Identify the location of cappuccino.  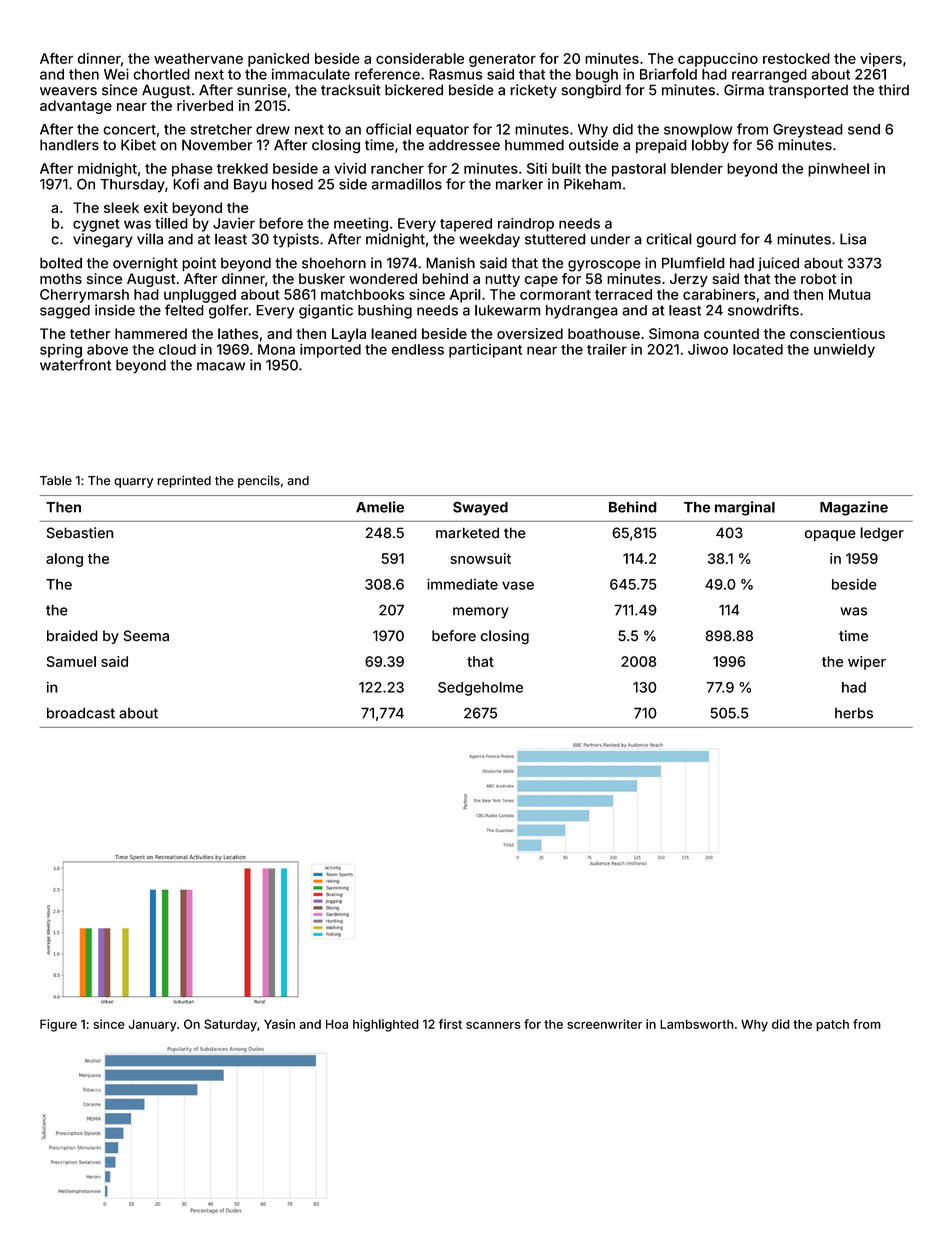
(718, 60).
